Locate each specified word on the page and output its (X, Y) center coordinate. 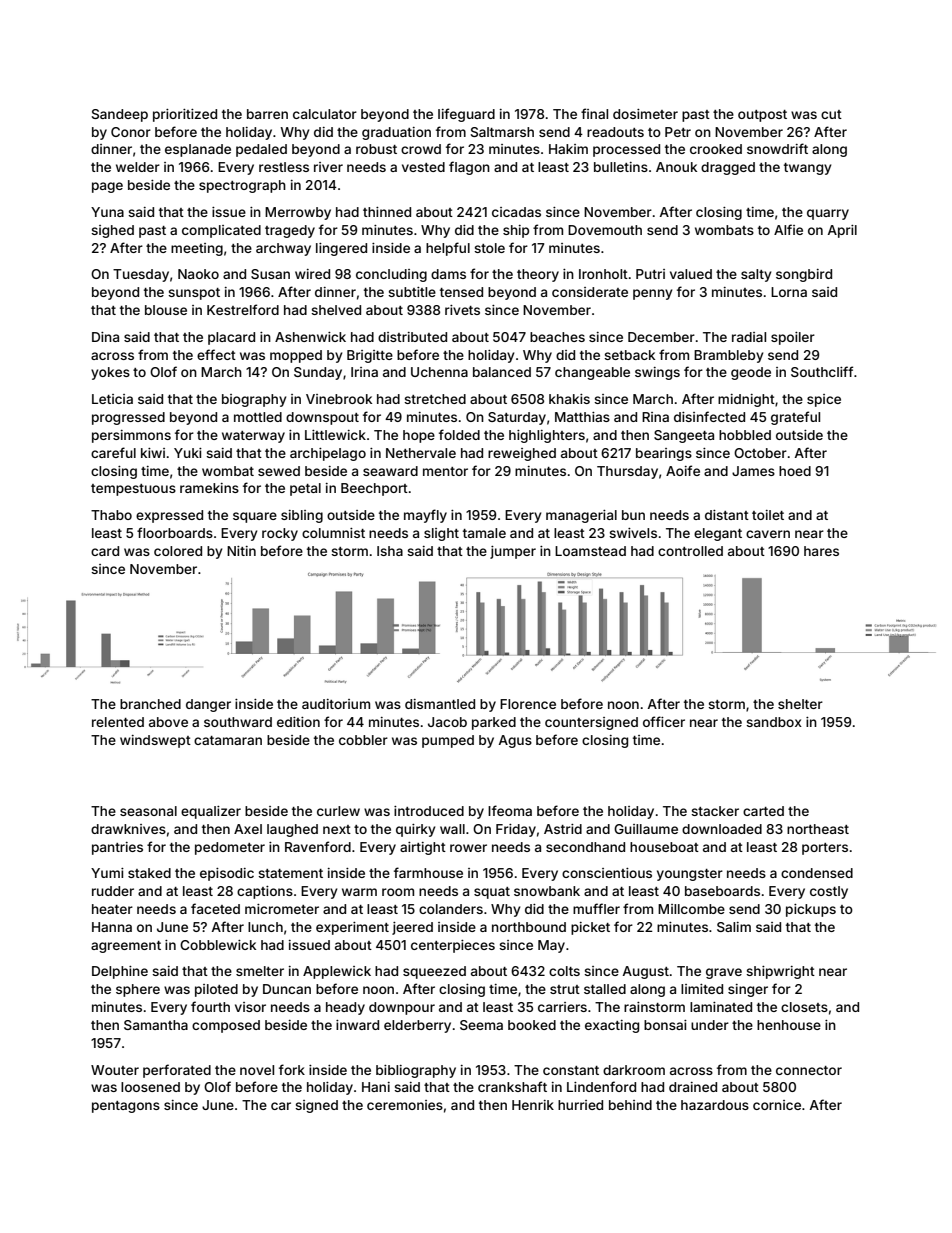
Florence (528, 704)
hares (821, 551)
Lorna (789, 292)
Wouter (115, 1070)
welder (138, 167)
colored (178, 551)
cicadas (516, 212)
